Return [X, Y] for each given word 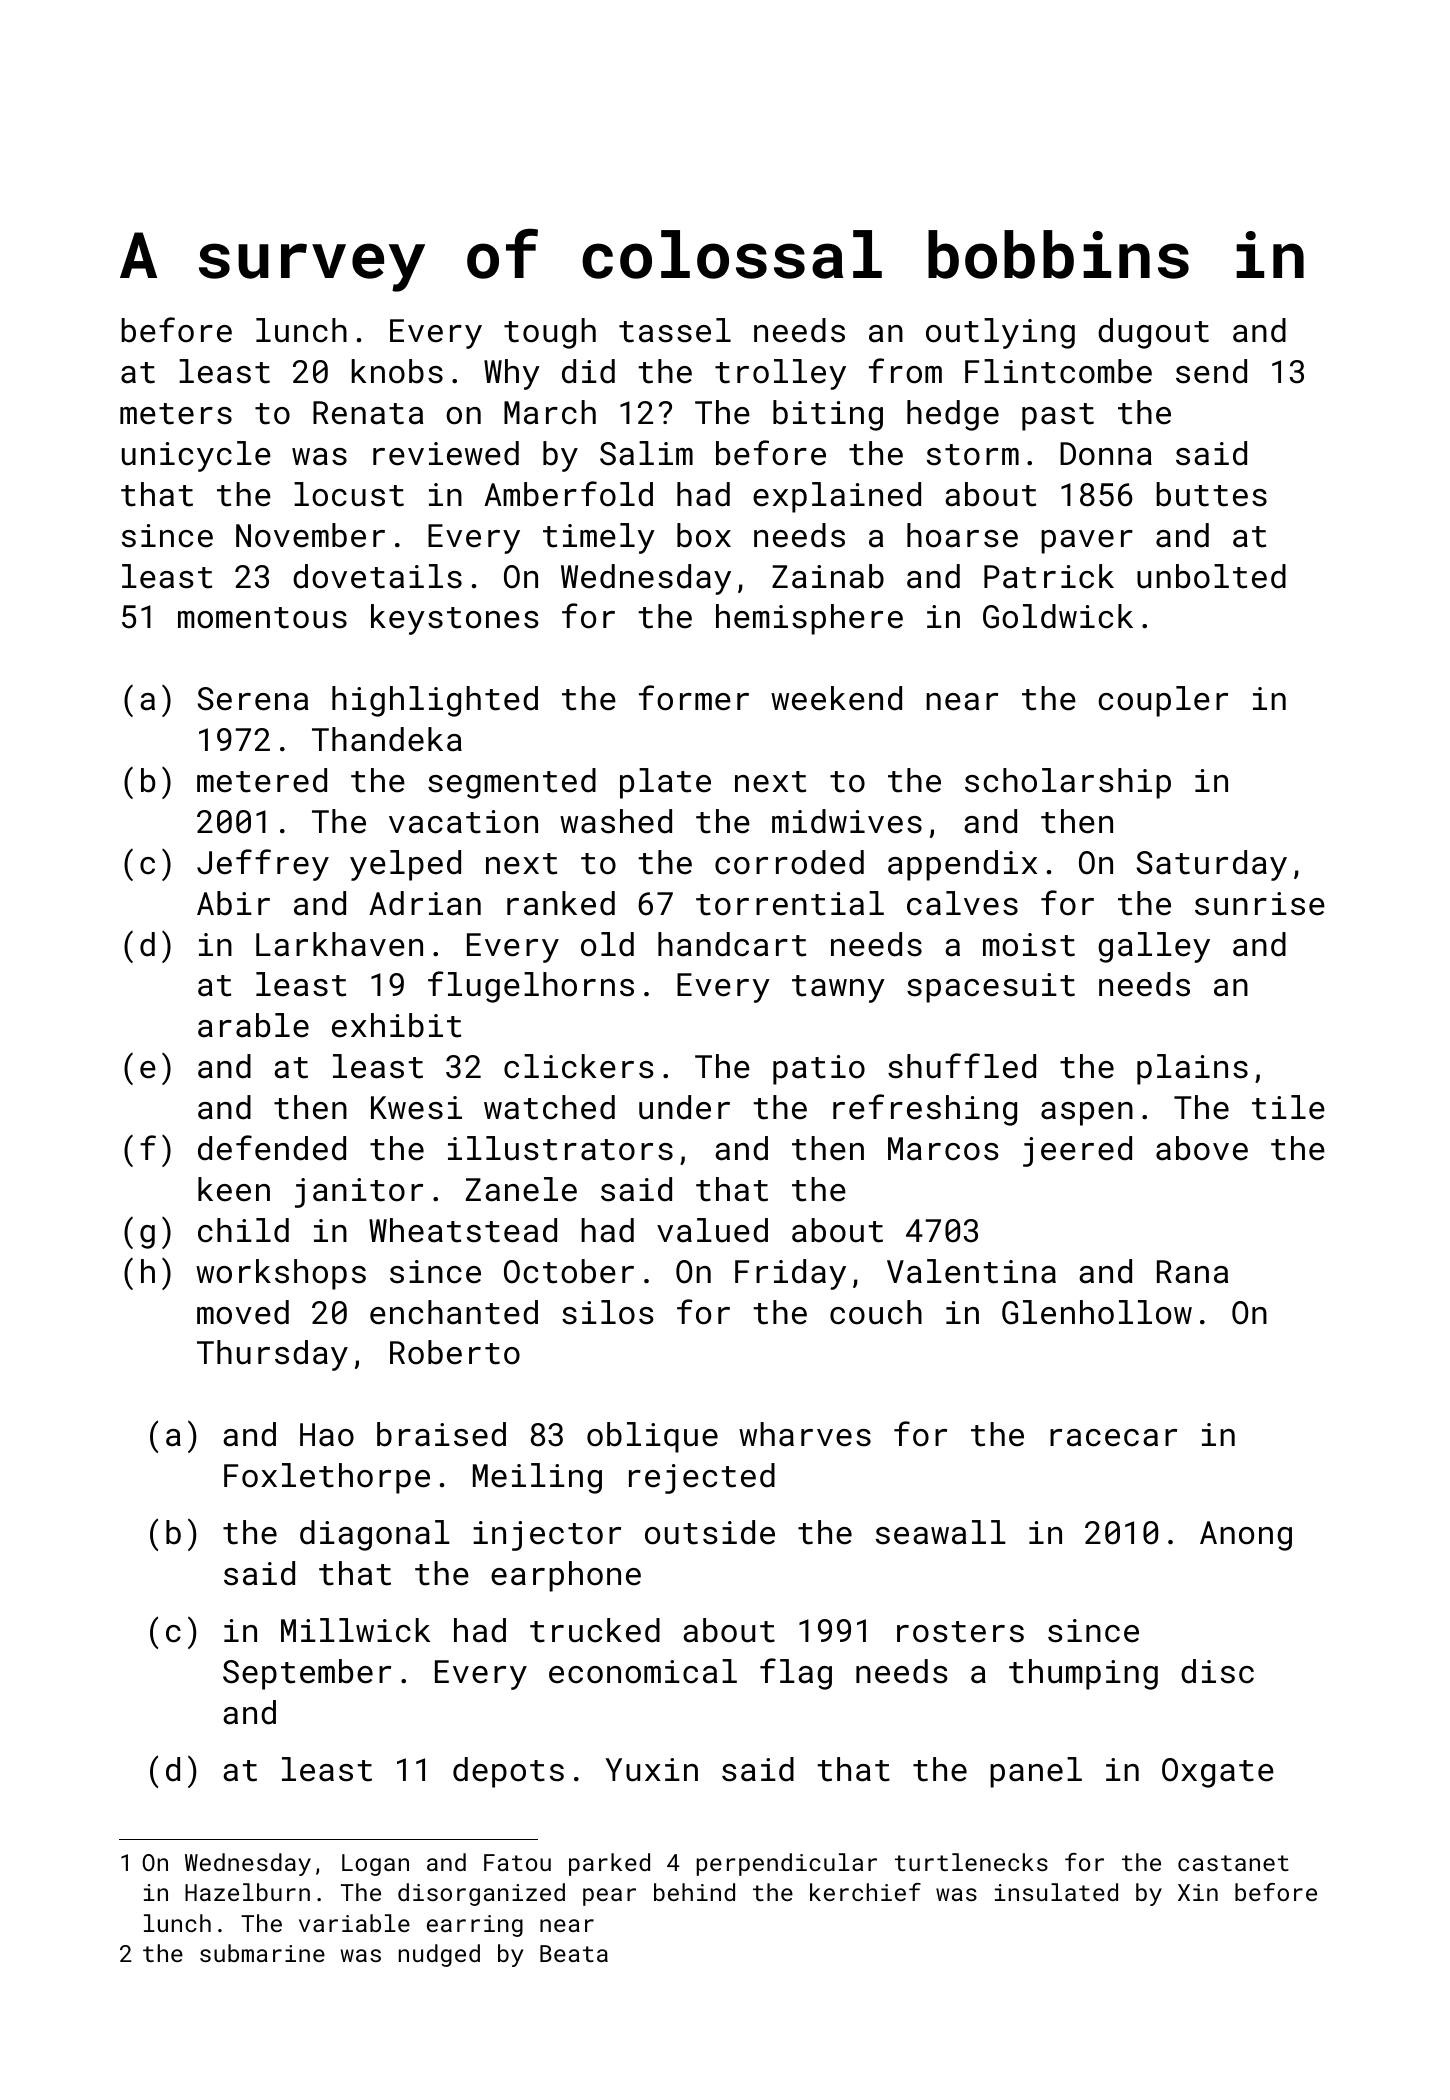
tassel [675, 330]
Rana [1192, 1272]
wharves [805, 1434]
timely [599, 538]
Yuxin [651, 1770]
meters [176, 414]
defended [272, 1148]
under [684, 1107]
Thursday [272, 1355]
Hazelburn [247, 1892]
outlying [1000, 333]
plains [1192, 1069]
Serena [252, 699]
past [1058, 417]
